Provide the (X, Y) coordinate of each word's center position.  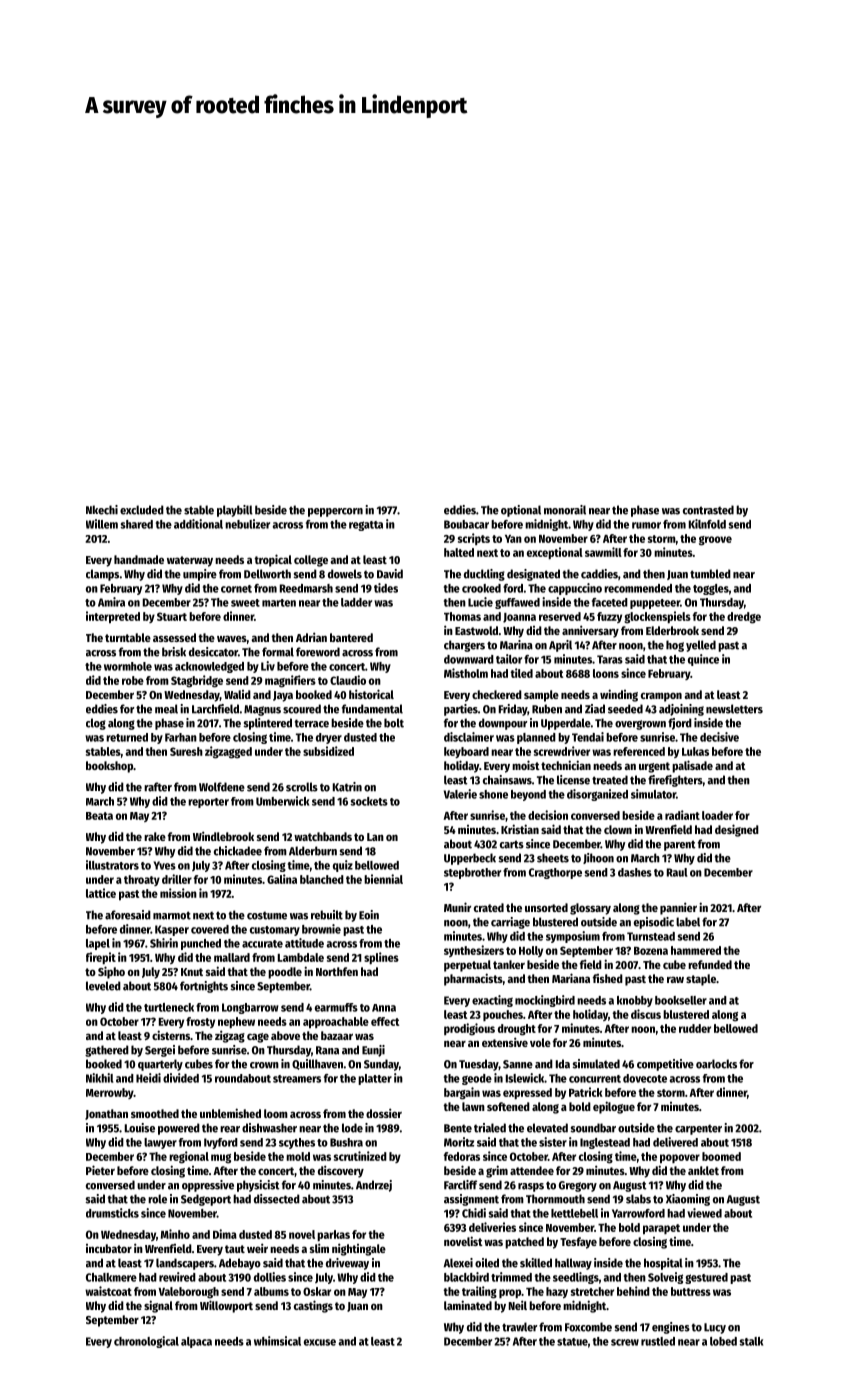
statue (572, 1342)
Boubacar (466, 524)
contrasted (708, 510)
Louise (140, 1128)
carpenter (698, 1129)
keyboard (466, 752)
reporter (208, 803)
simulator (653, 794)
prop (510, 1293)
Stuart (172, 616)
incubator (109, 1248)
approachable (336, 1023)
